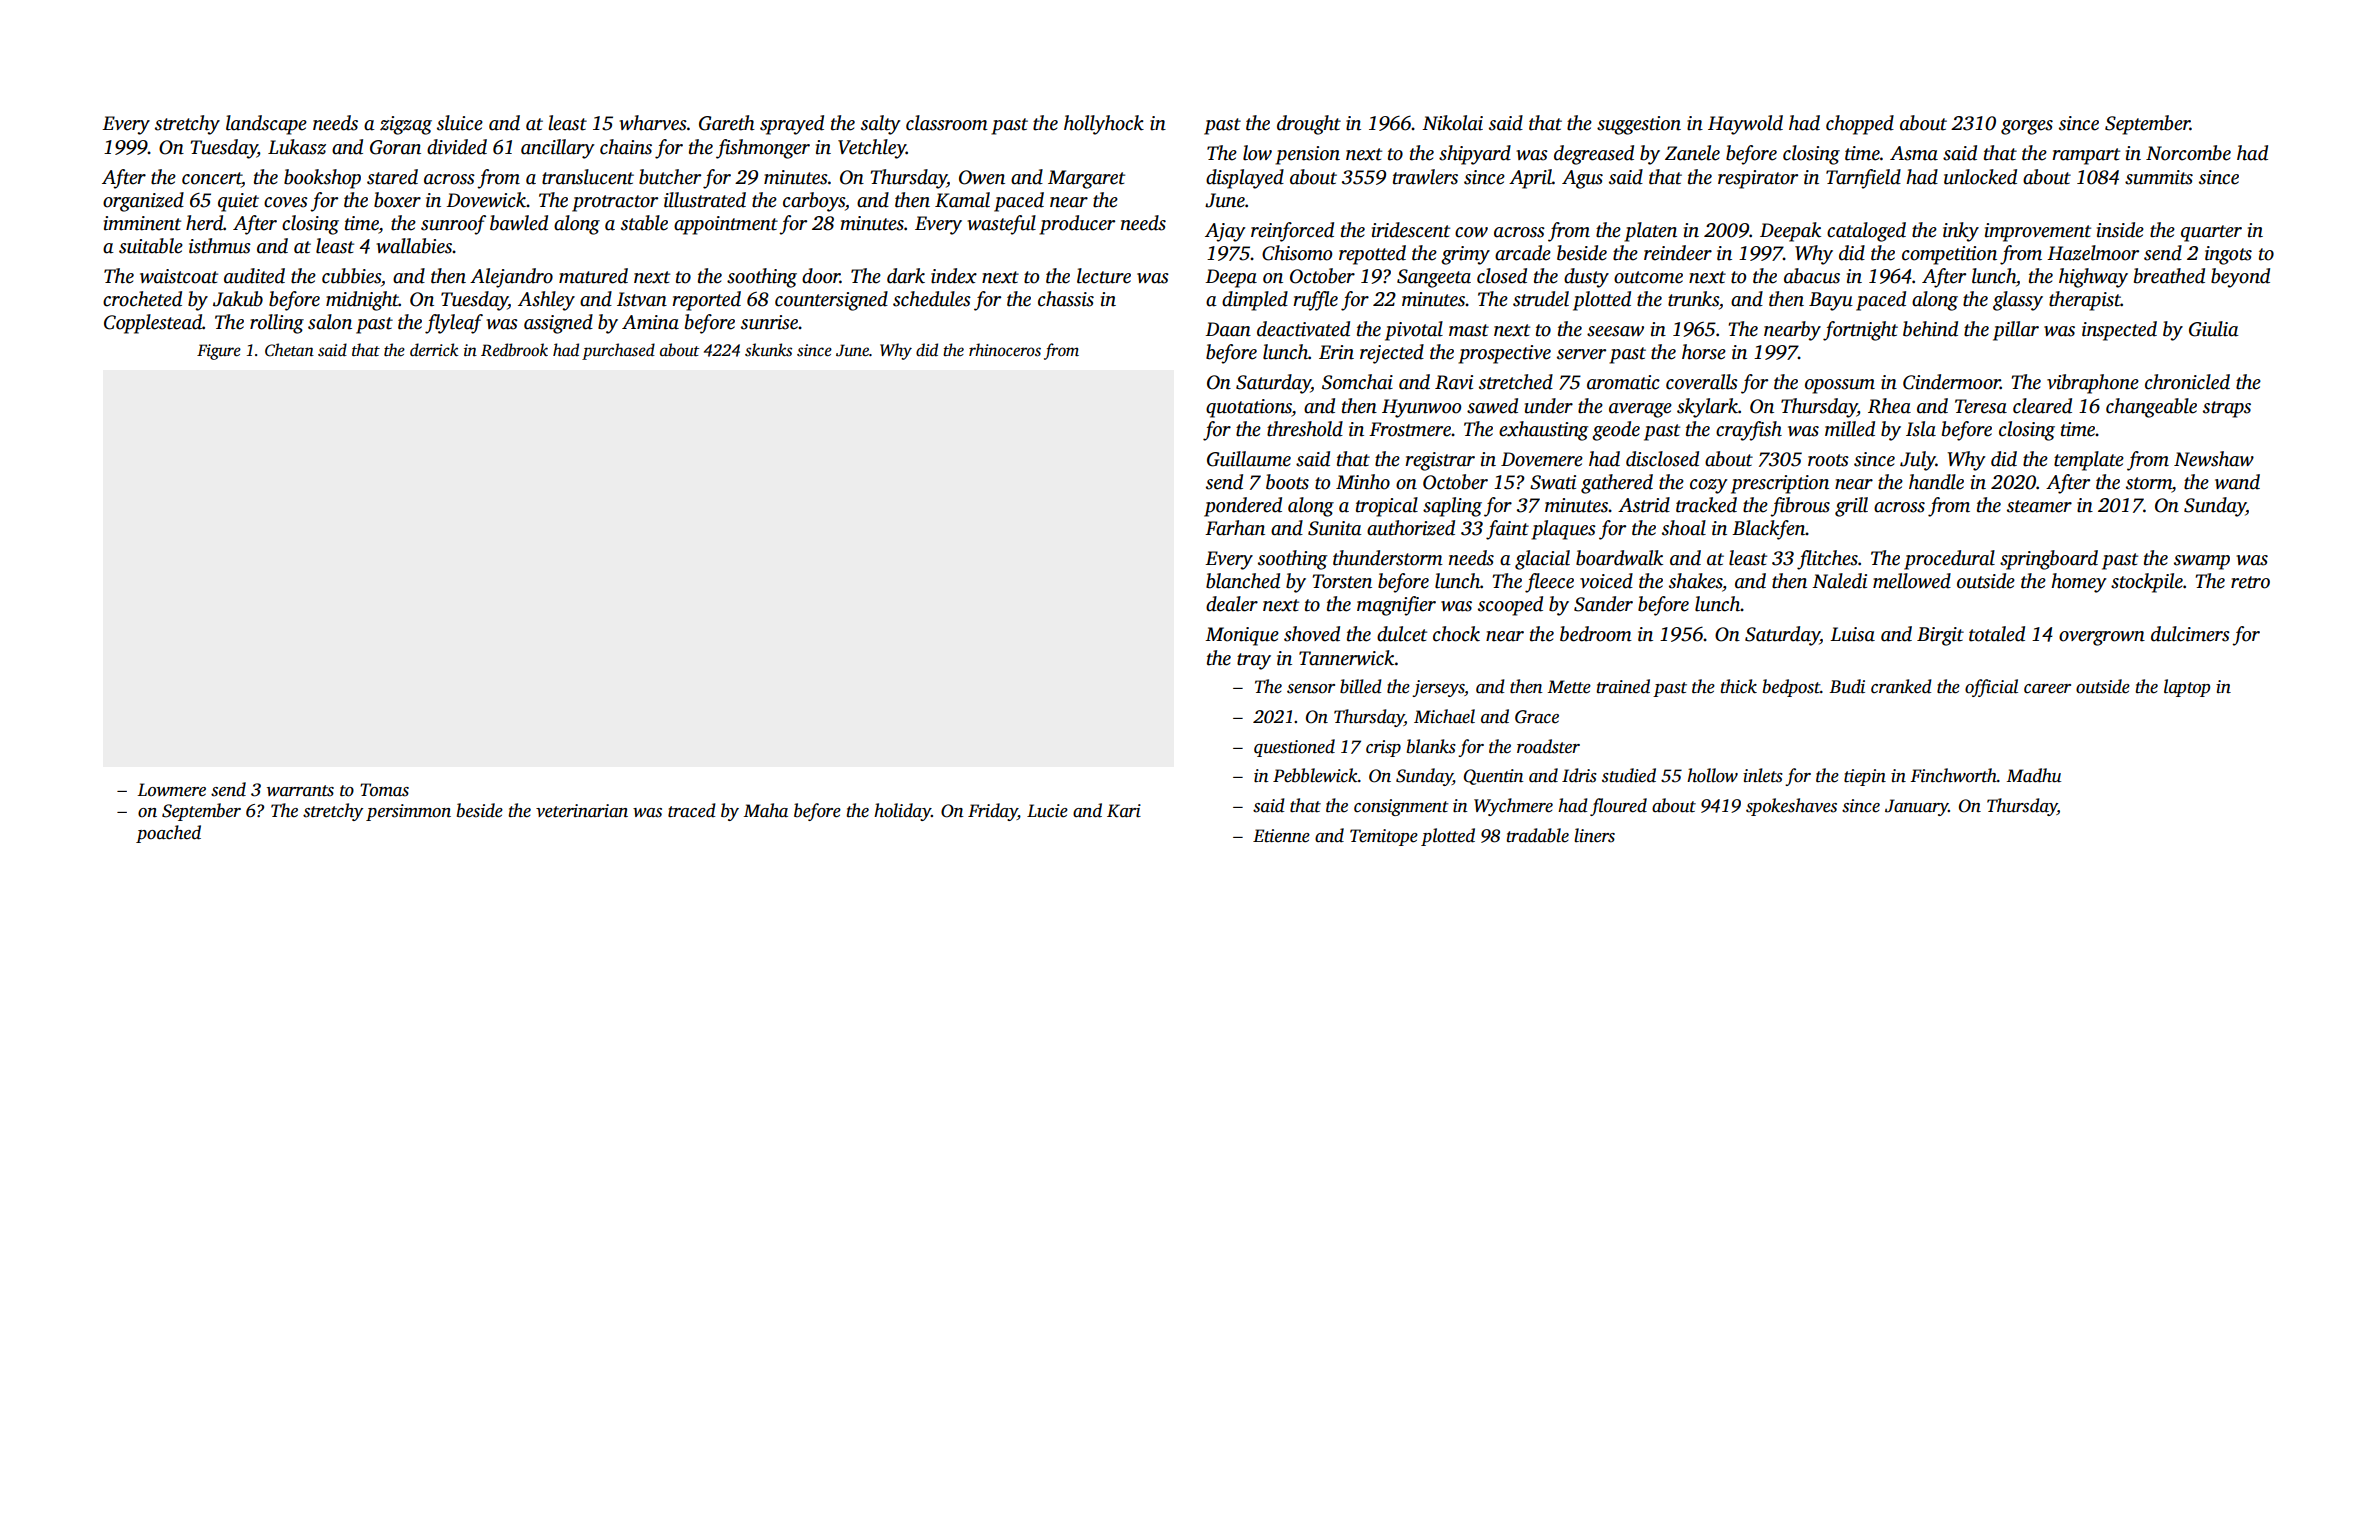 The image size is (2380, 1540). Describe the element at coordinates (902, 812) in the image. I see `holiday` at that location.
